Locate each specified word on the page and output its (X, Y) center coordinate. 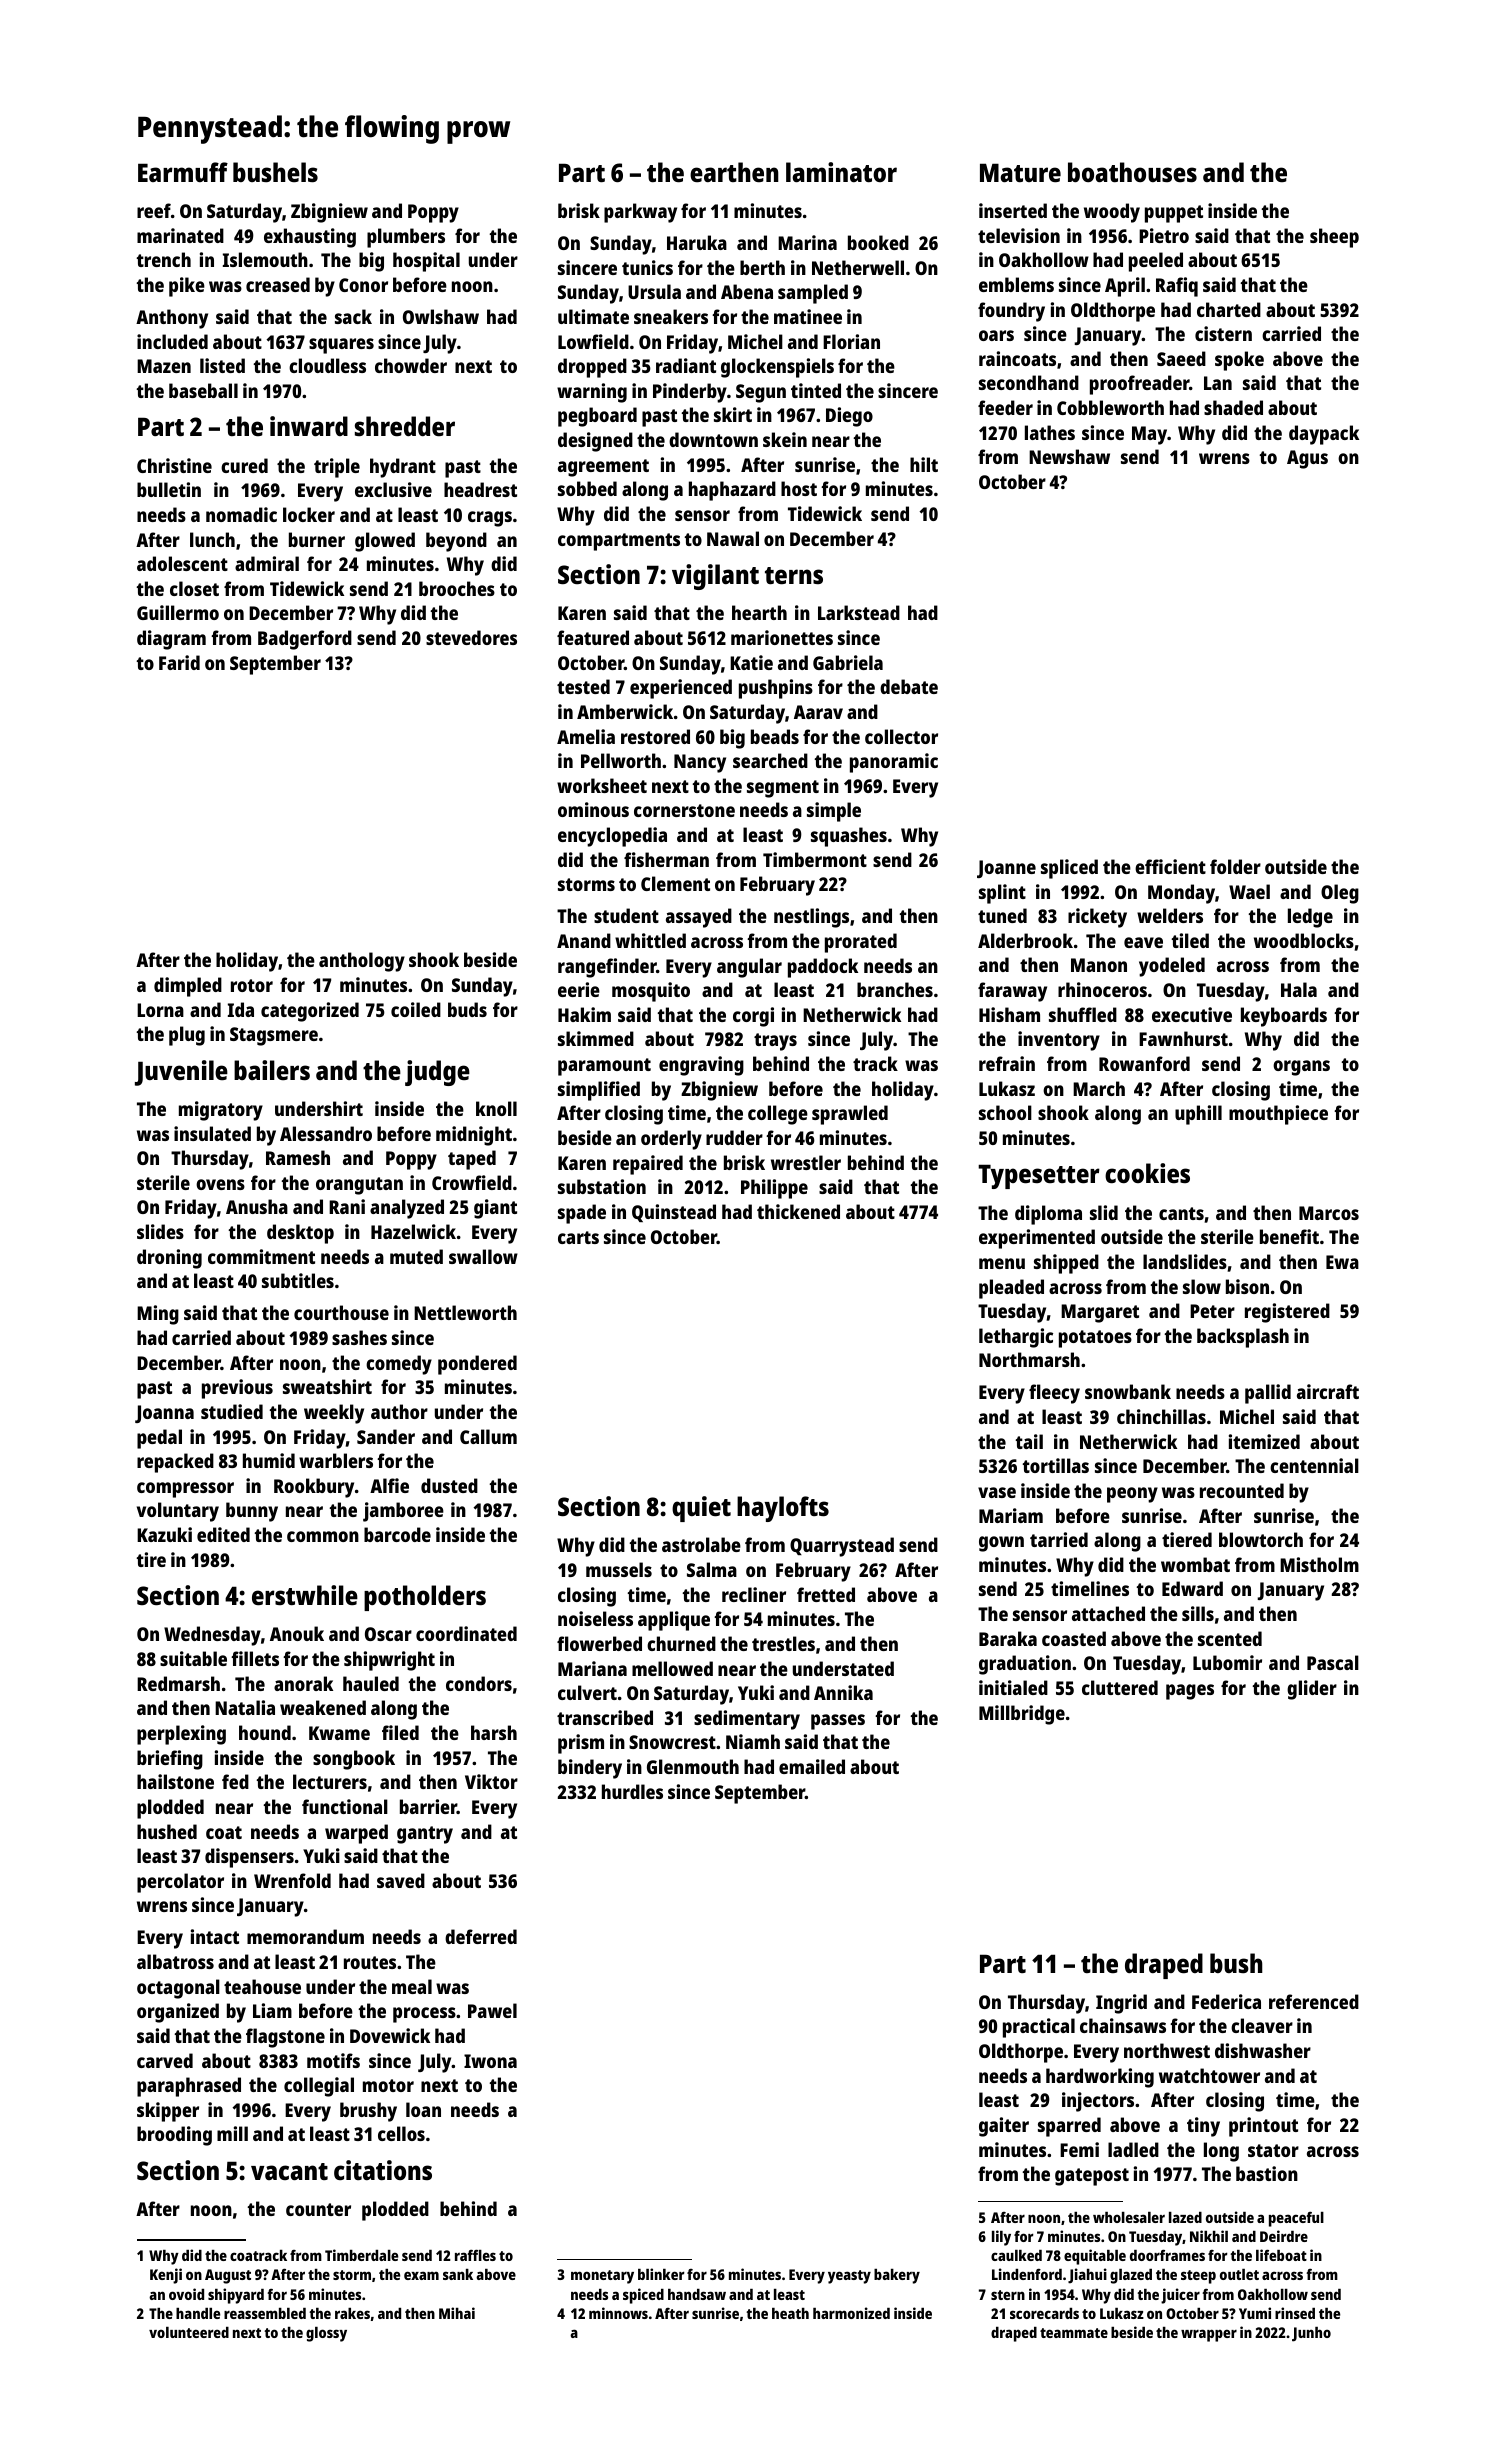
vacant (289, 2171)
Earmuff (183, 172)
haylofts (783, 1509)
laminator (841, 172)
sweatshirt (327, 1386)
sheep (1334, 238)
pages (1190, 1692)
